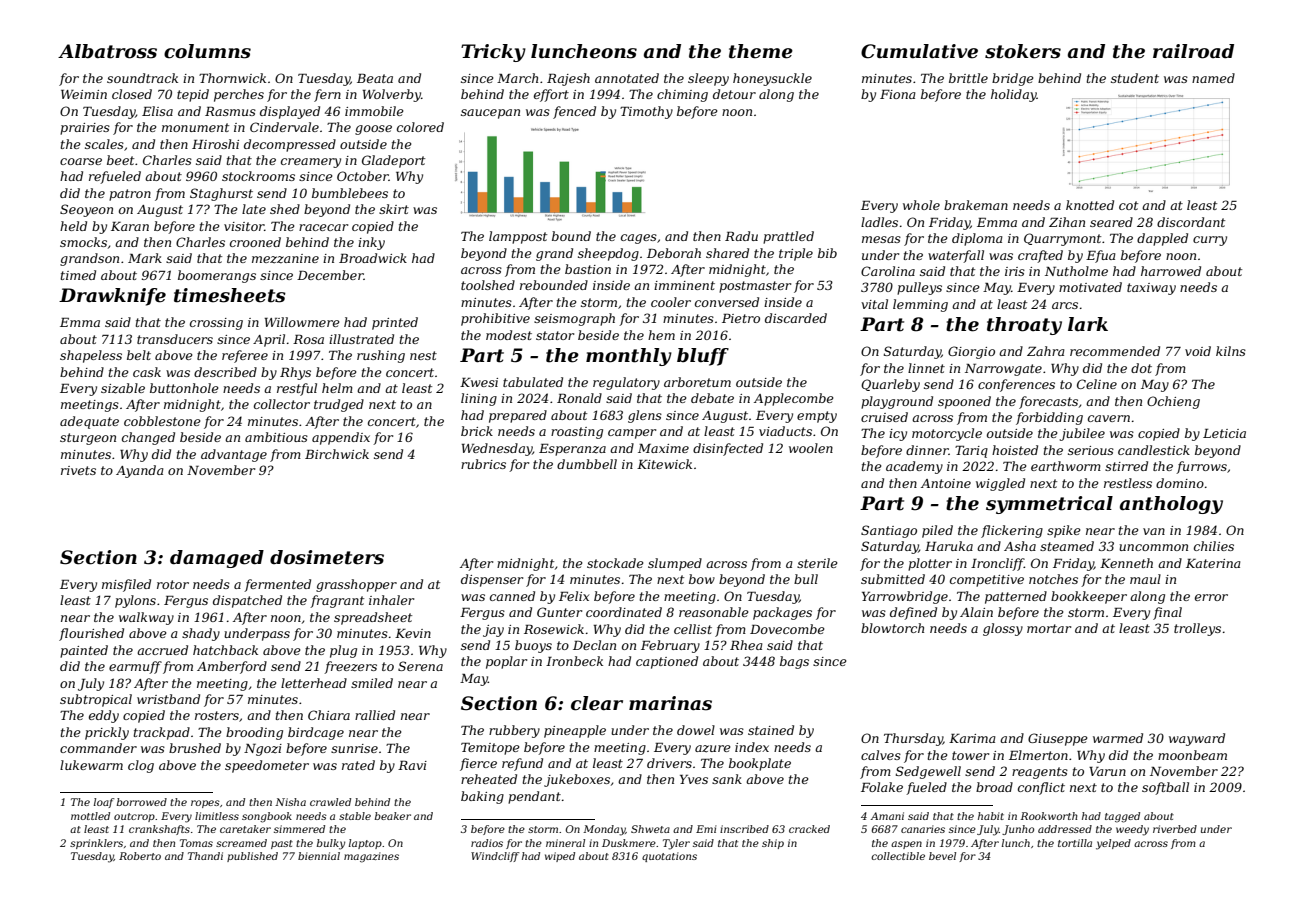 The image size is (1308, 924). Describe the element at coordinates (159, 830) in the document. I see `crankshafts` at that location.
